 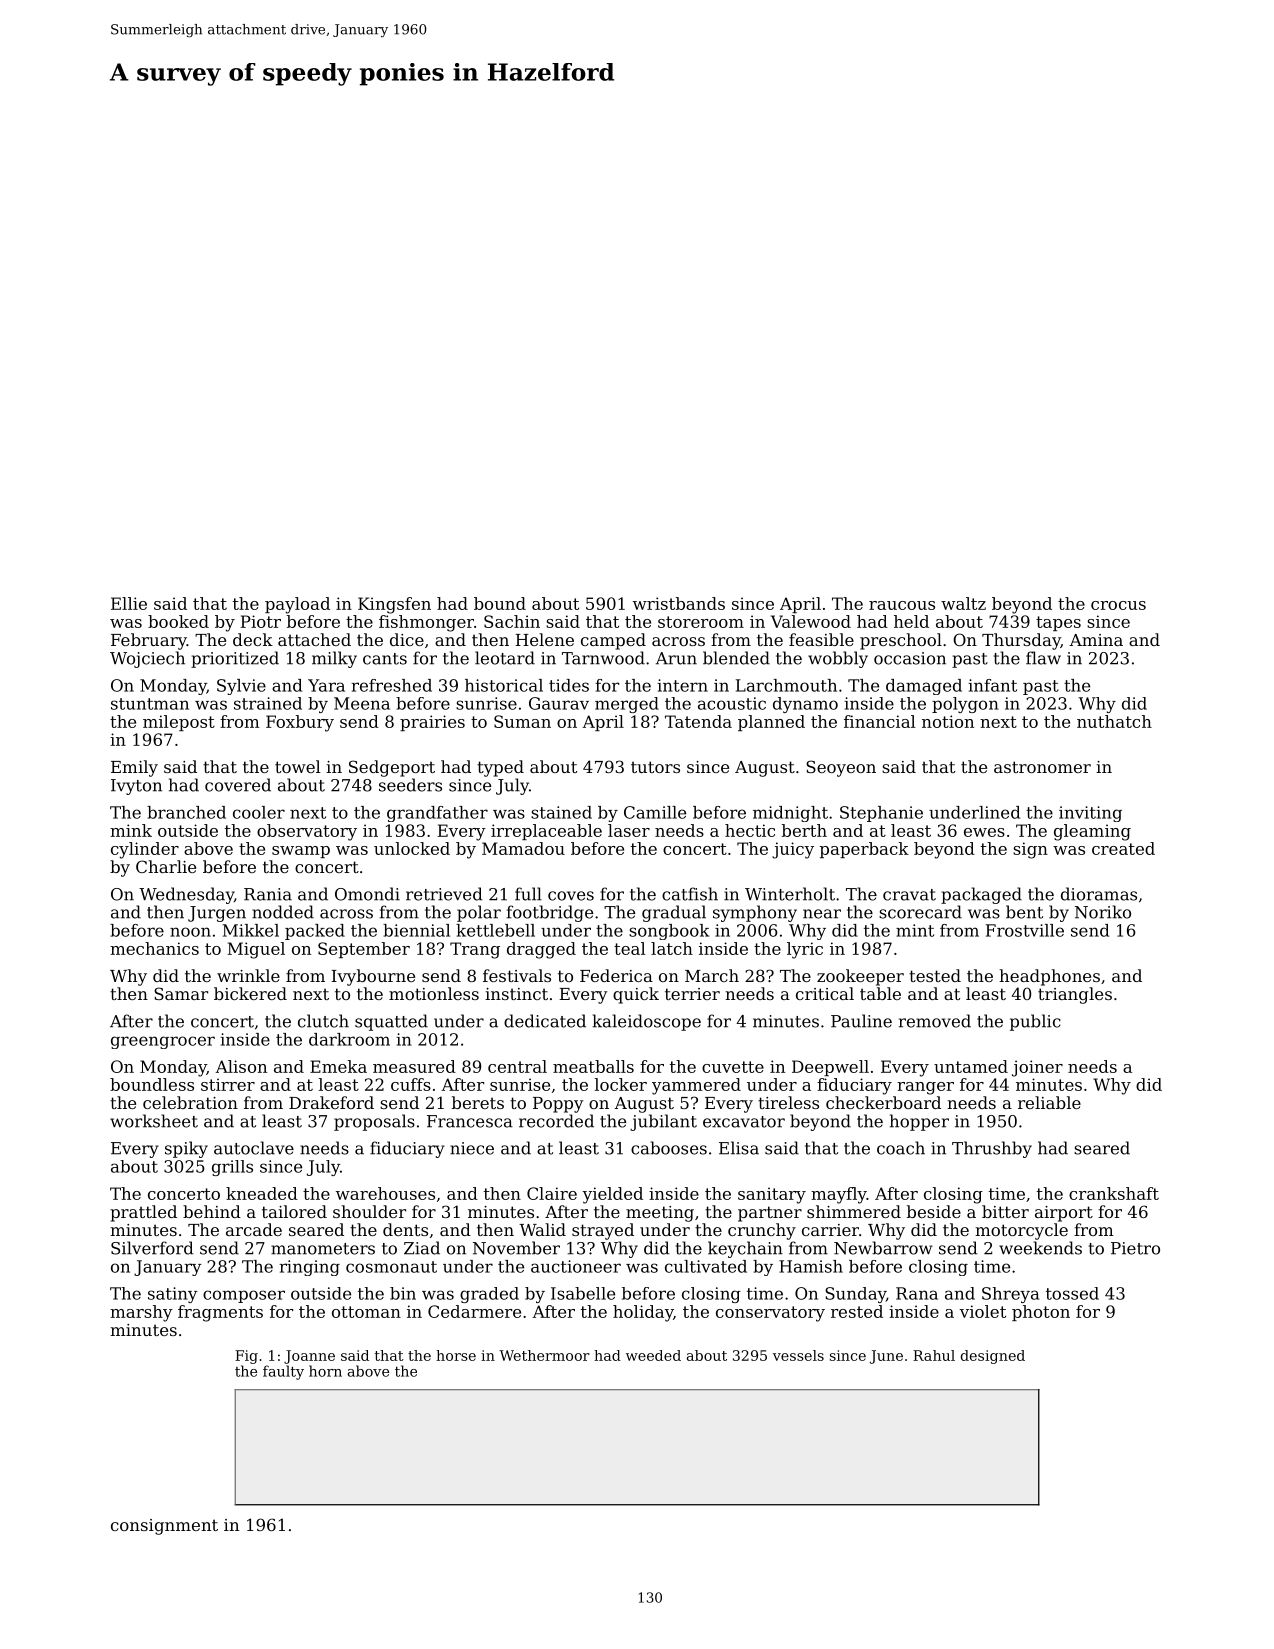 I want to click on motorcycle, so click(x=1021, y=1231).
